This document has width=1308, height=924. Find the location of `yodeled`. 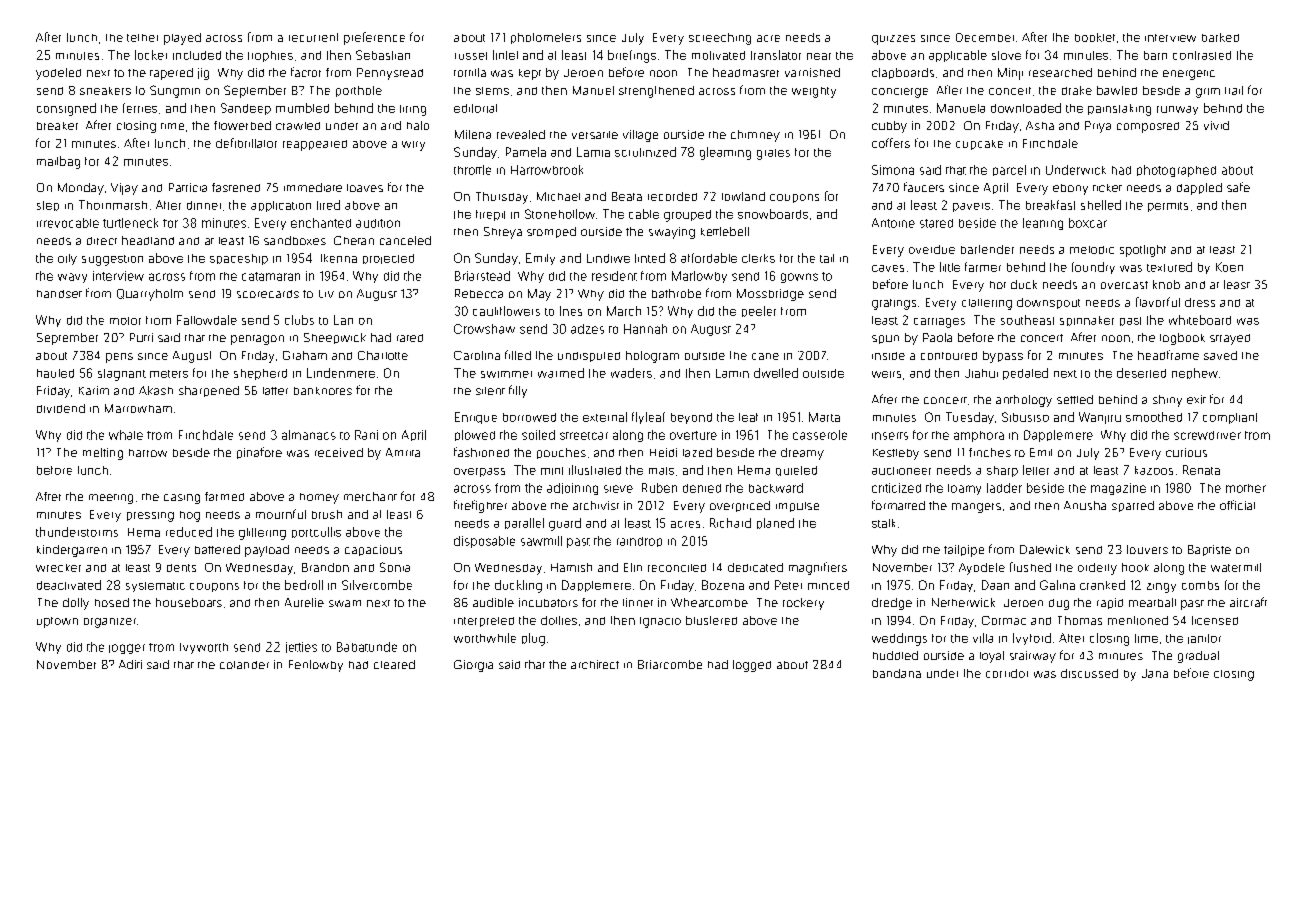

yodeled is located at coordinates (58, 74).
